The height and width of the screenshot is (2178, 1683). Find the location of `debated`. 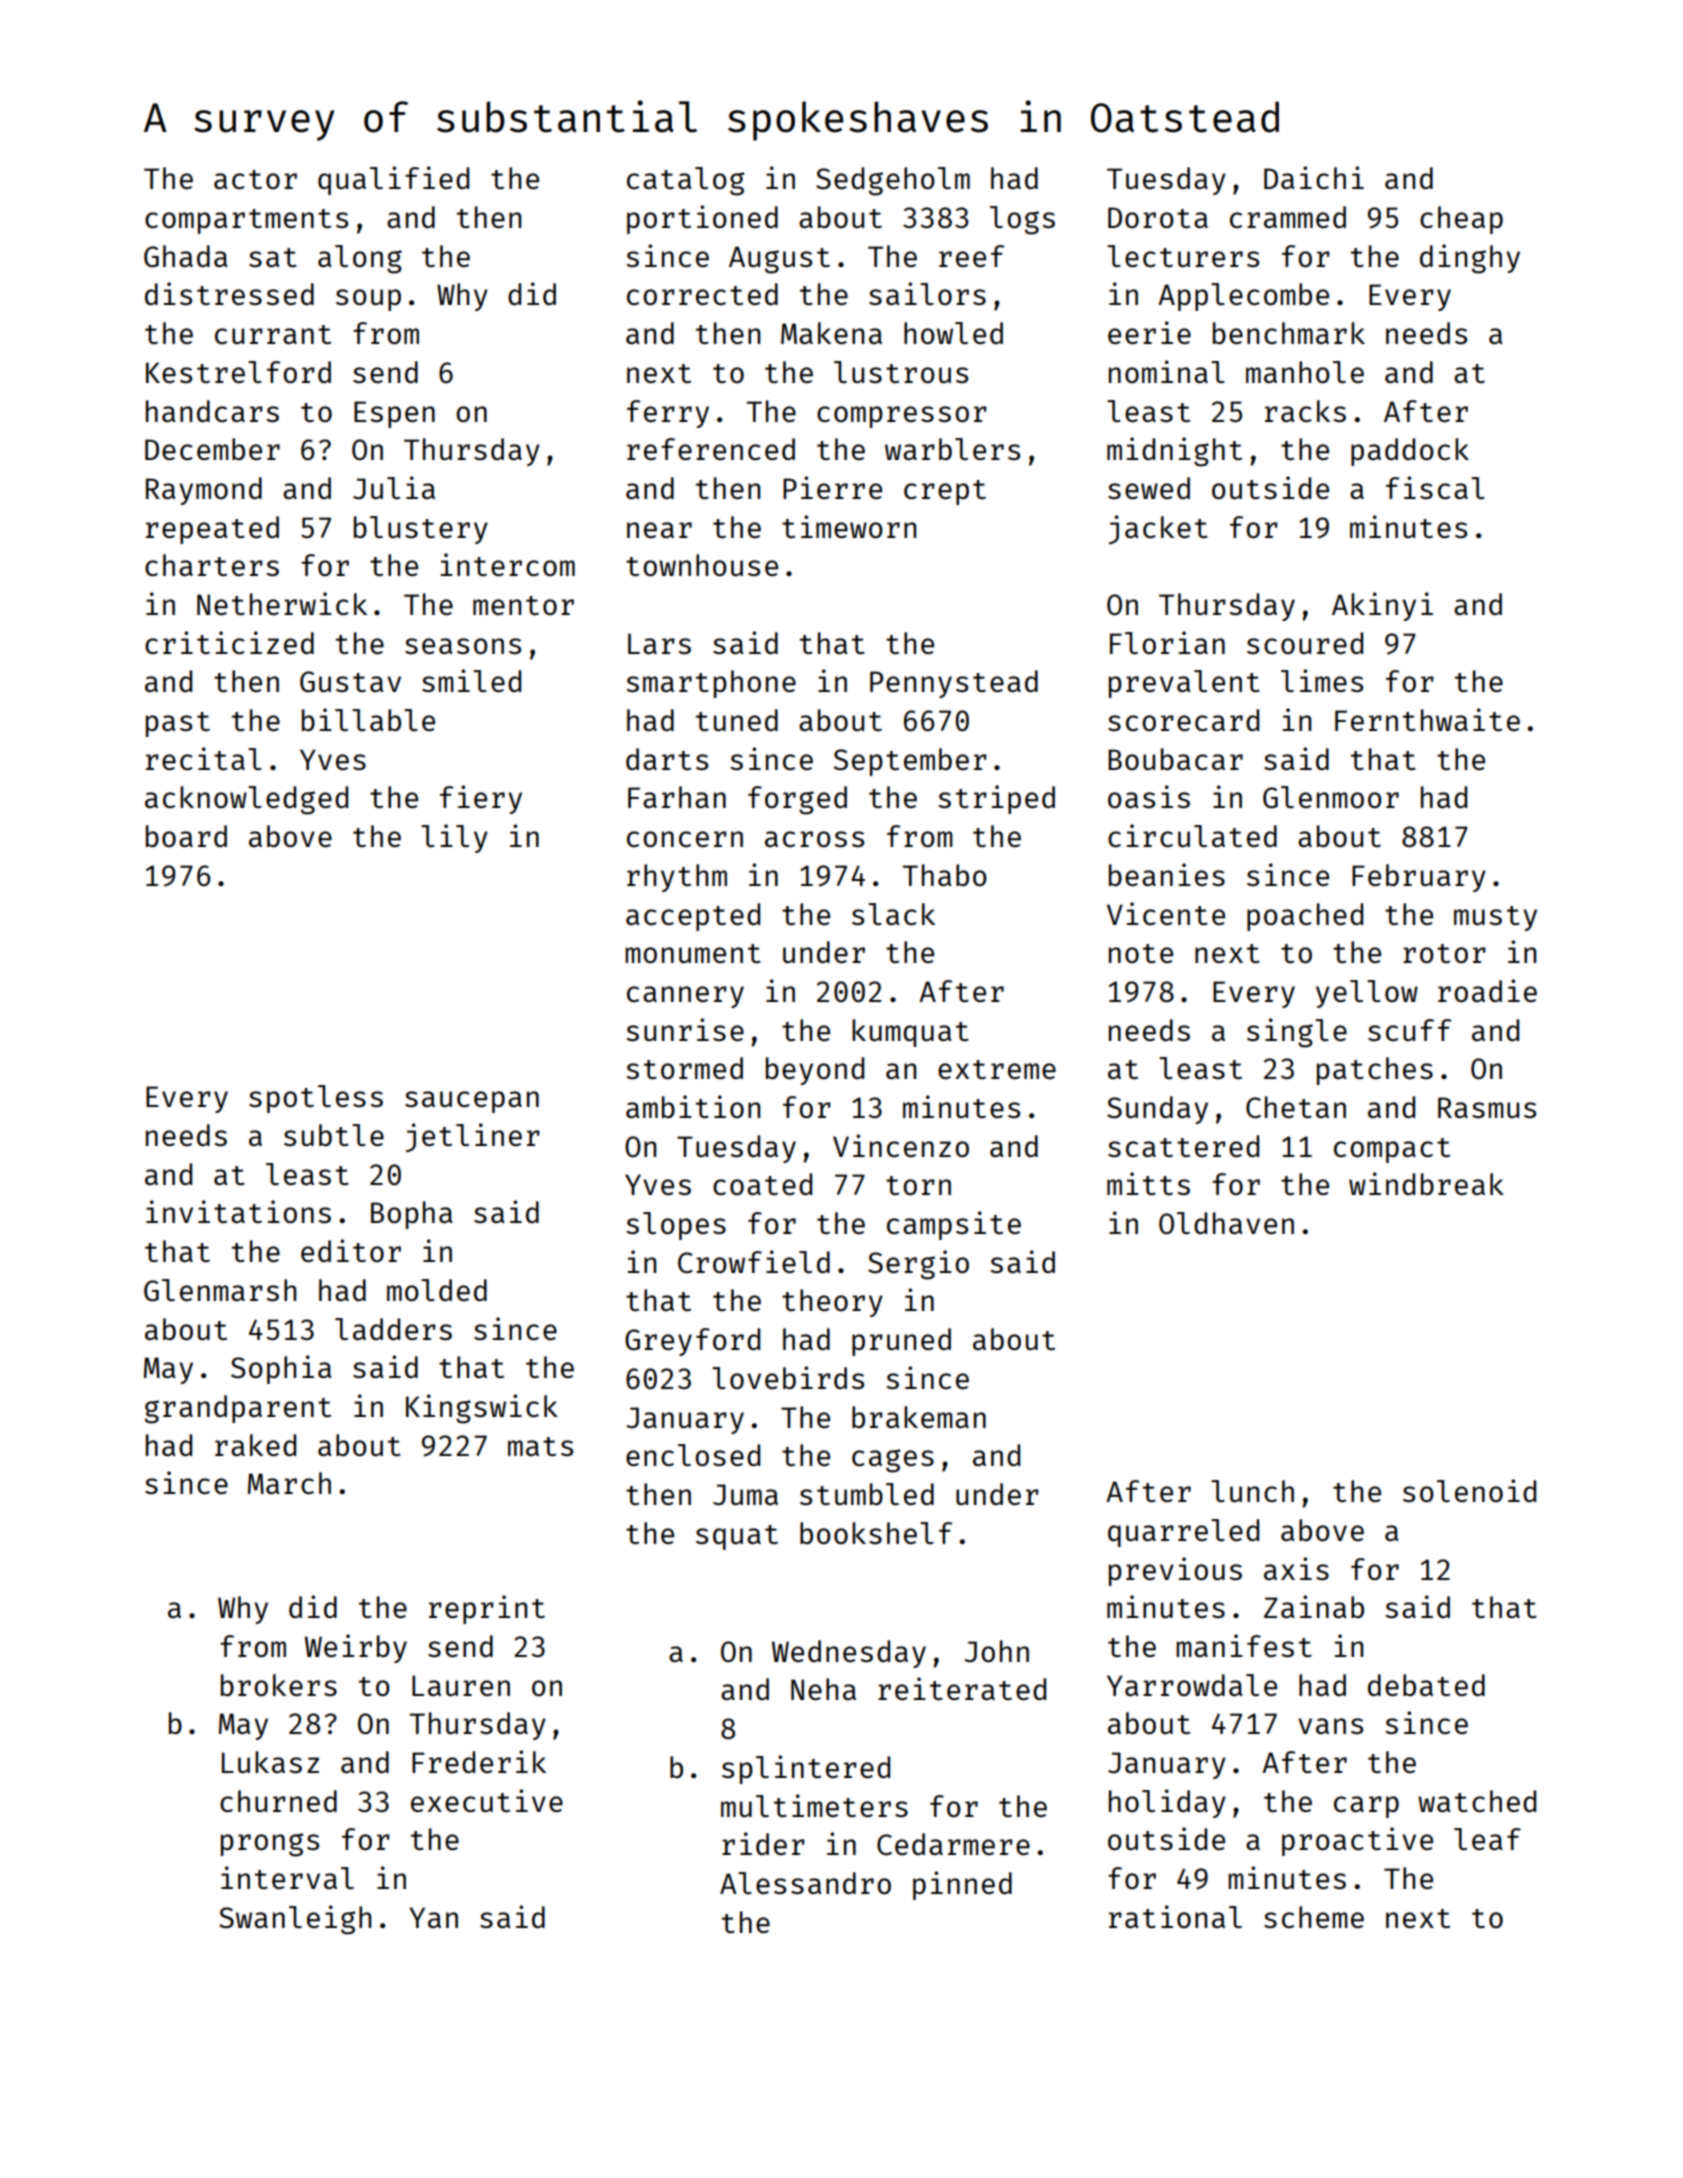

debated is located at coordinates (1426, 1685).
